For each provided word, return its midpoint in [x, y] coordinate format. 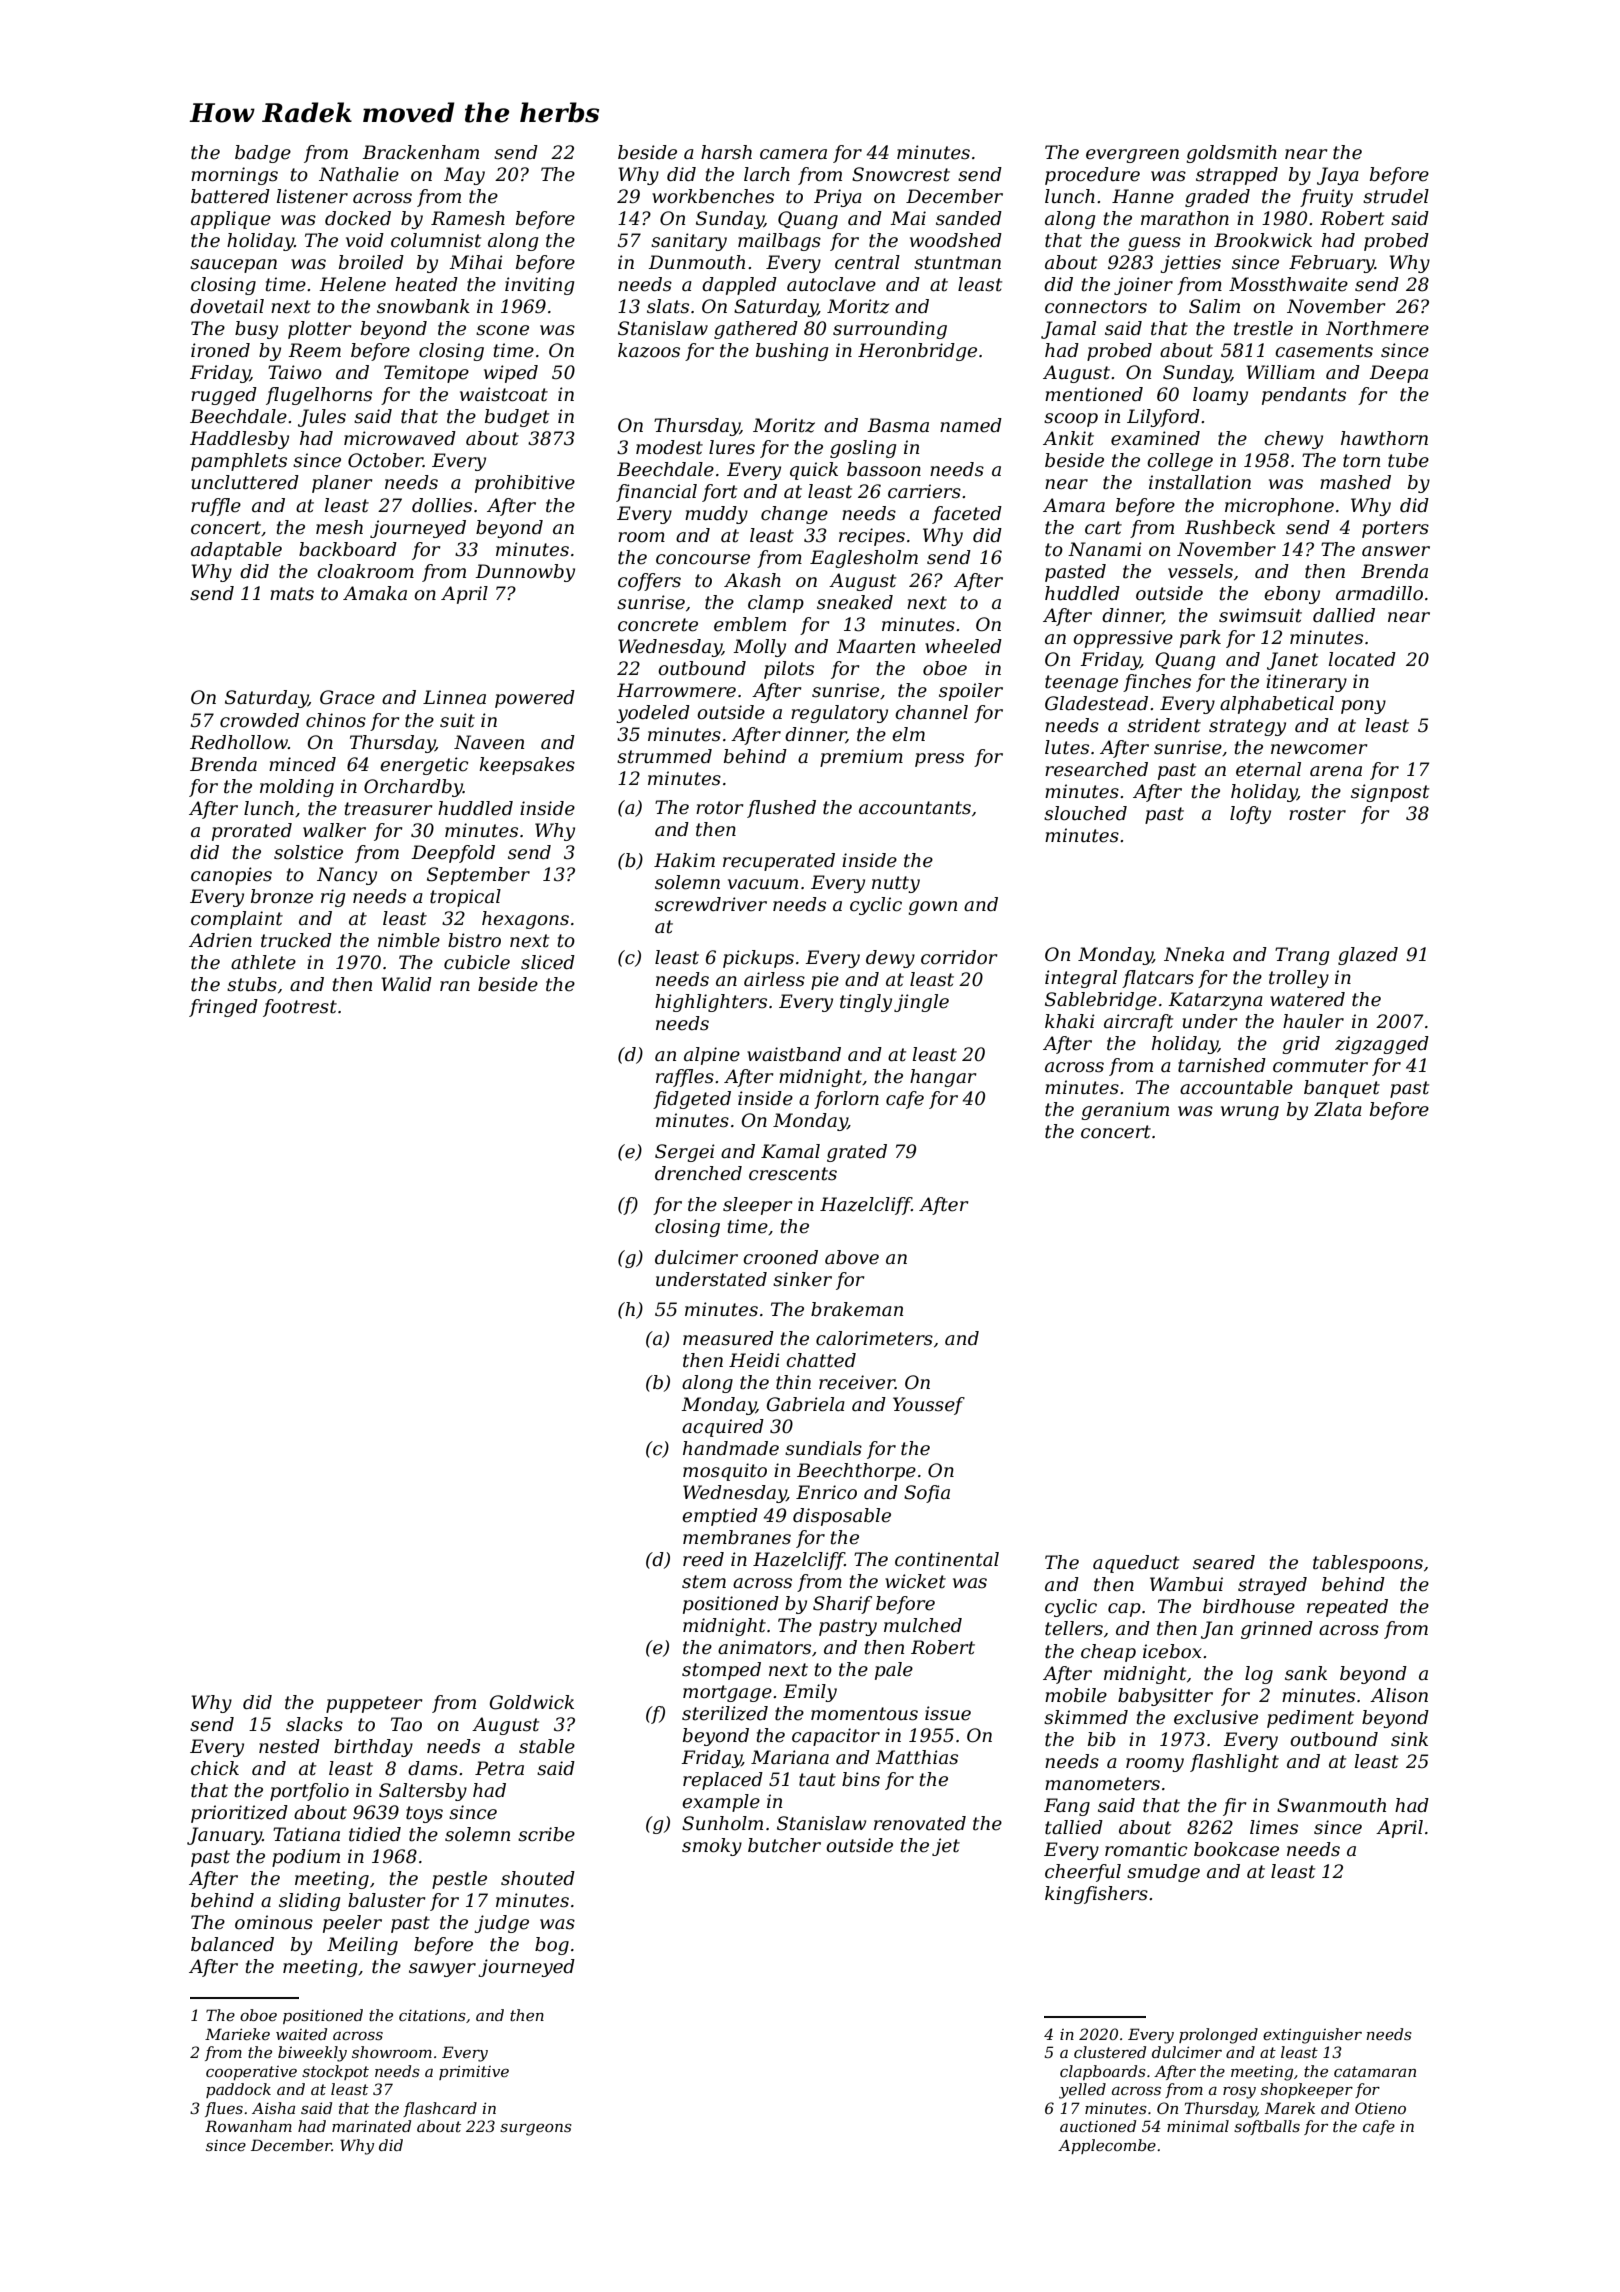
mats [292, 594]
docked [358, 218]
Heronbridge [917, 352]
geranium [1125, 1111]
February [1332, 264]
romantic [1146, 1849]
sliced [548, 962]
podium [306, 1858]
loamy [1220, 396]
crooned [780, 1257]
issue [948, 1713]
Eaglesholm [864, 559]
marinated [371, 2126]
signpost [1390, 793]
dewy [890, 959]
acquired [723, 1428]
